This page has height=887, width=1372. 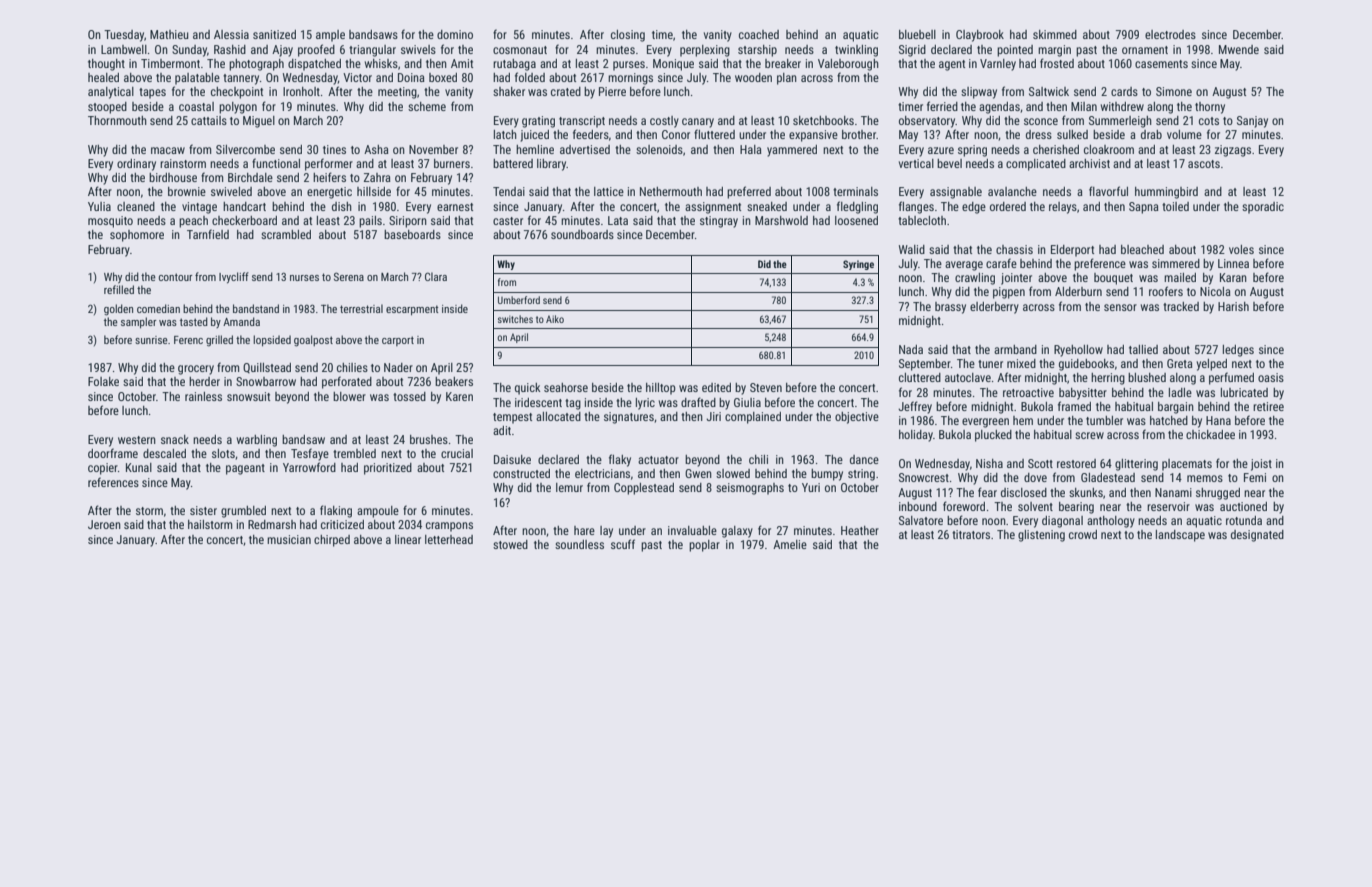 What do you see at coordinates (238, 108) in the page?
I see `polygon` at bounding box center [238, 108].
